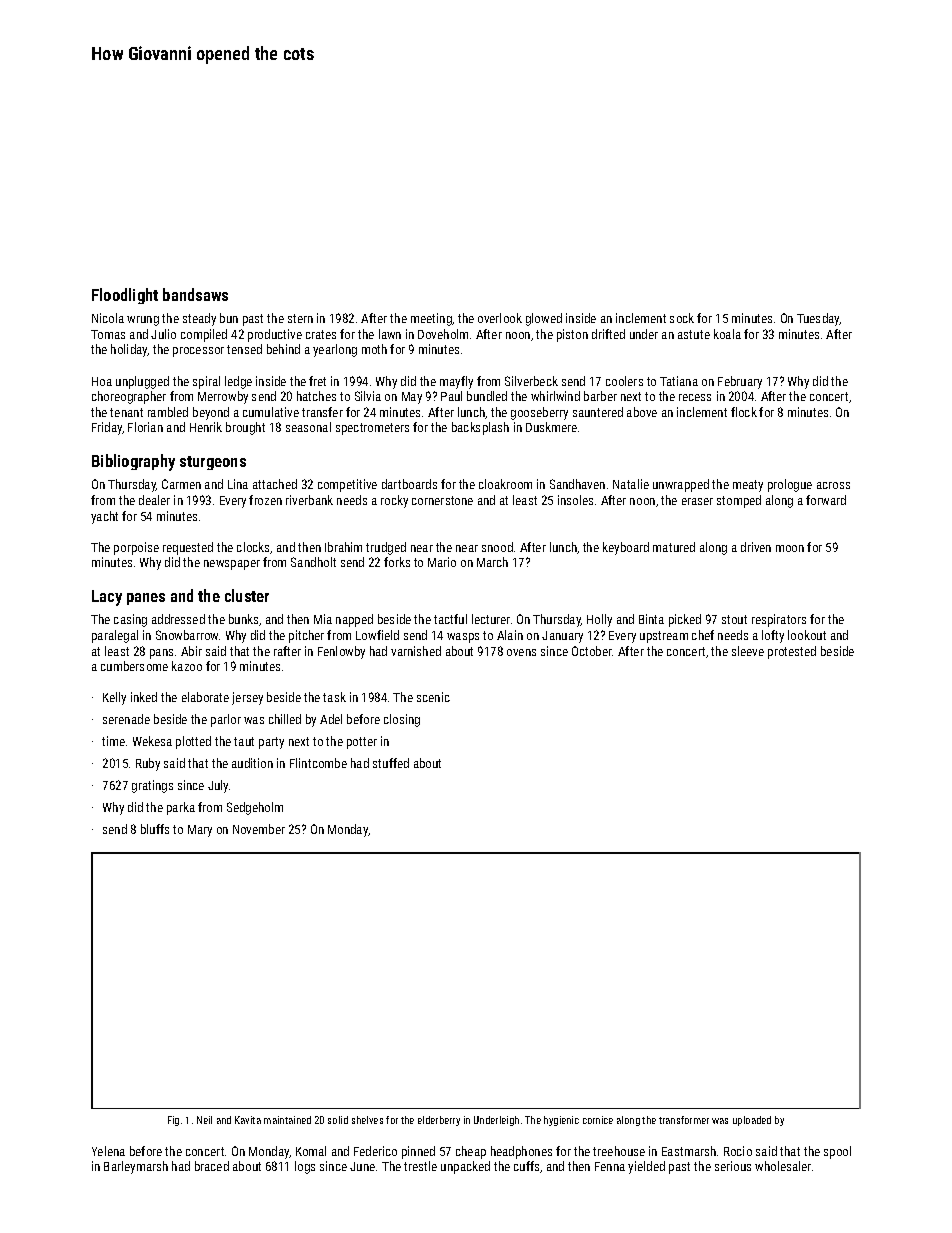 The height and width of the screenshot is (1233, 952). I want to click on Floodlight, so click(125, 296).
